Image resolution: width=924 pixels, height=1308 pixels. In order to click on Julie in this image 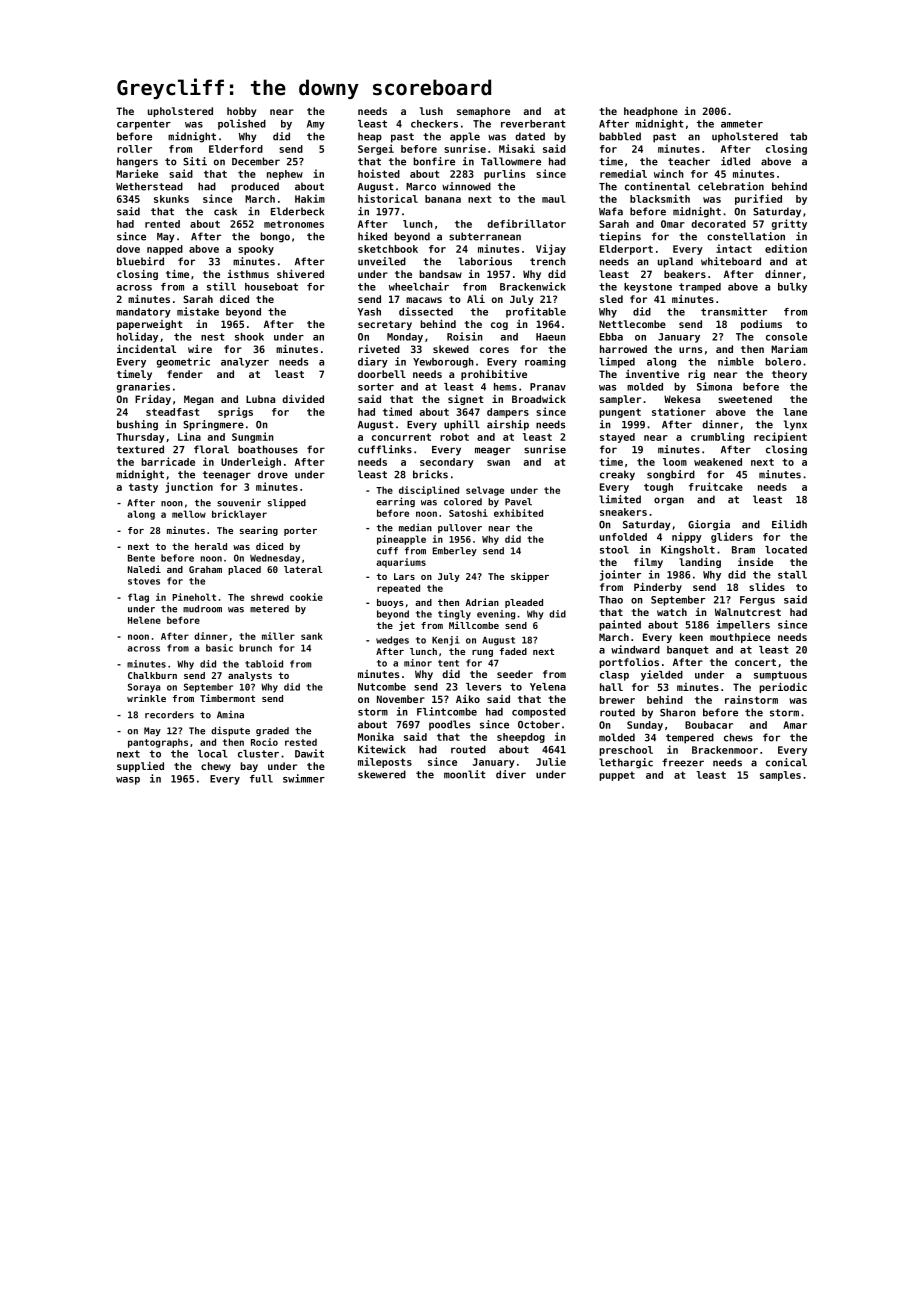, I will do `click(551, 761)`.
